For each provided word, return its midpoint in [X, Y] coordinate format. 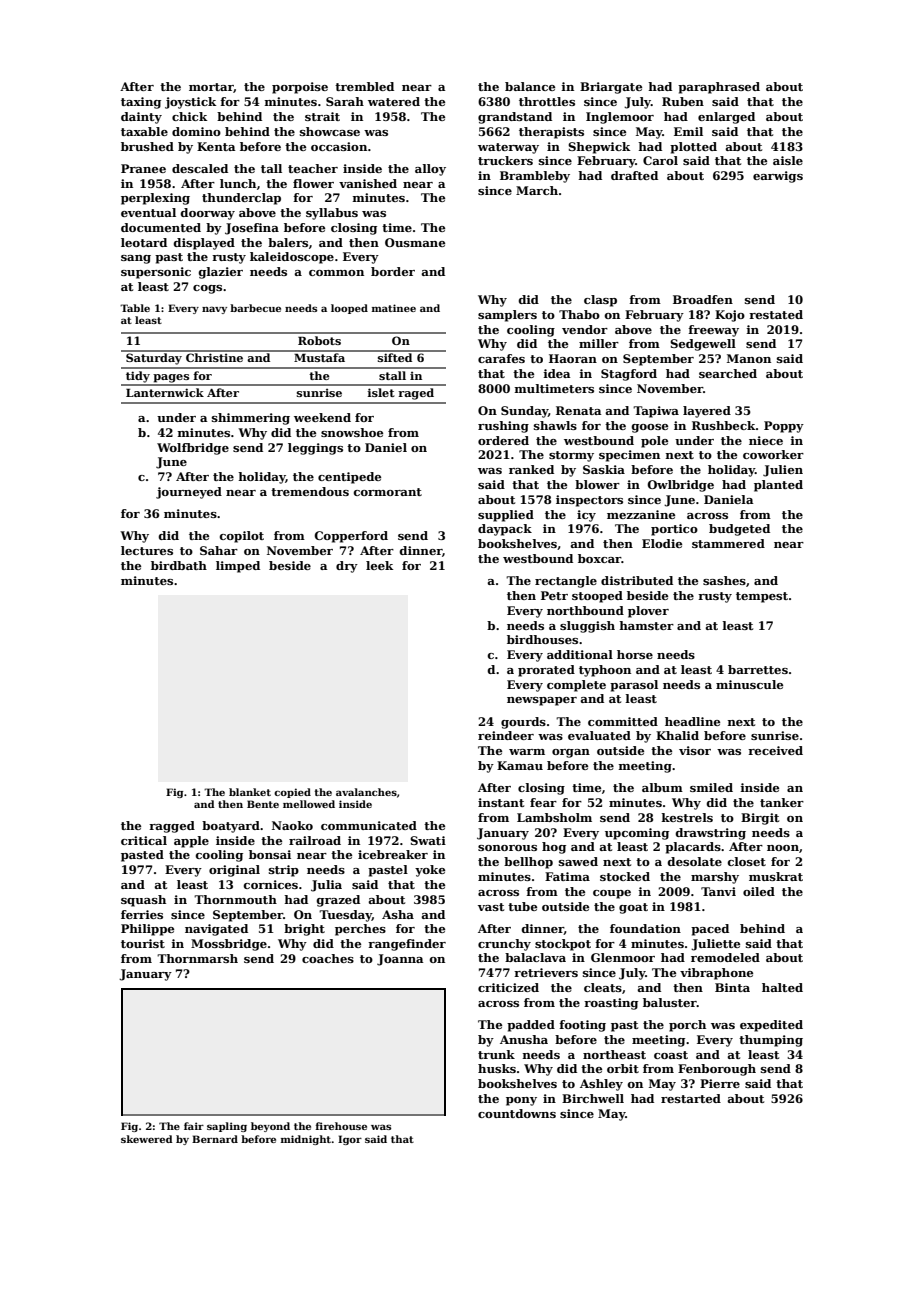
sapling [227, 1127]
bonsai [270, 854]
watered [394, 101]
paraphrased [719, 88]
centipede [349, 478]
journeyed [189, 493]
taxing [141, 103]
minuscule [749, 684]
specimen [629, 456]
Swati [428, 840]
